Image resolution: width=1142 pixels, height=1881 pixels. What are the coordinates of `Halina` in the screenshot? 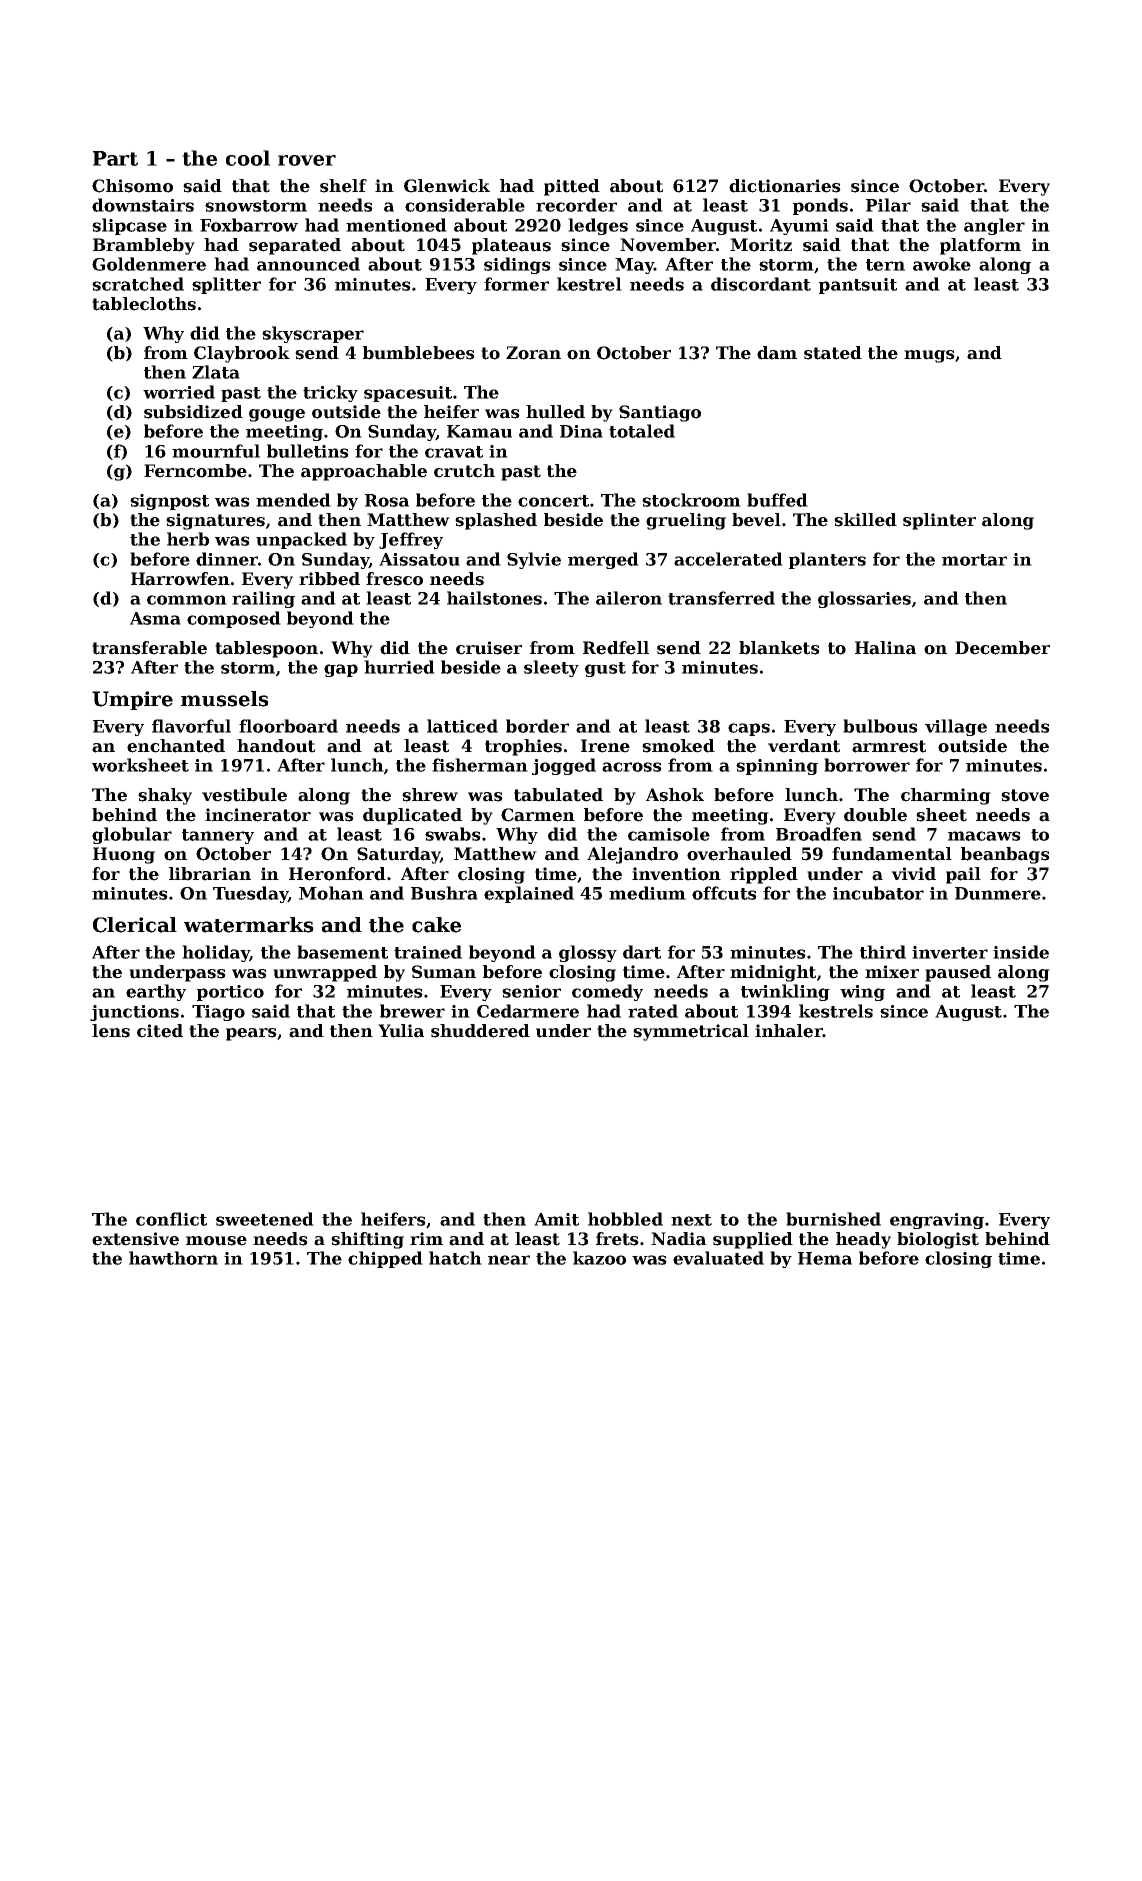 It's located at (885, 648).
